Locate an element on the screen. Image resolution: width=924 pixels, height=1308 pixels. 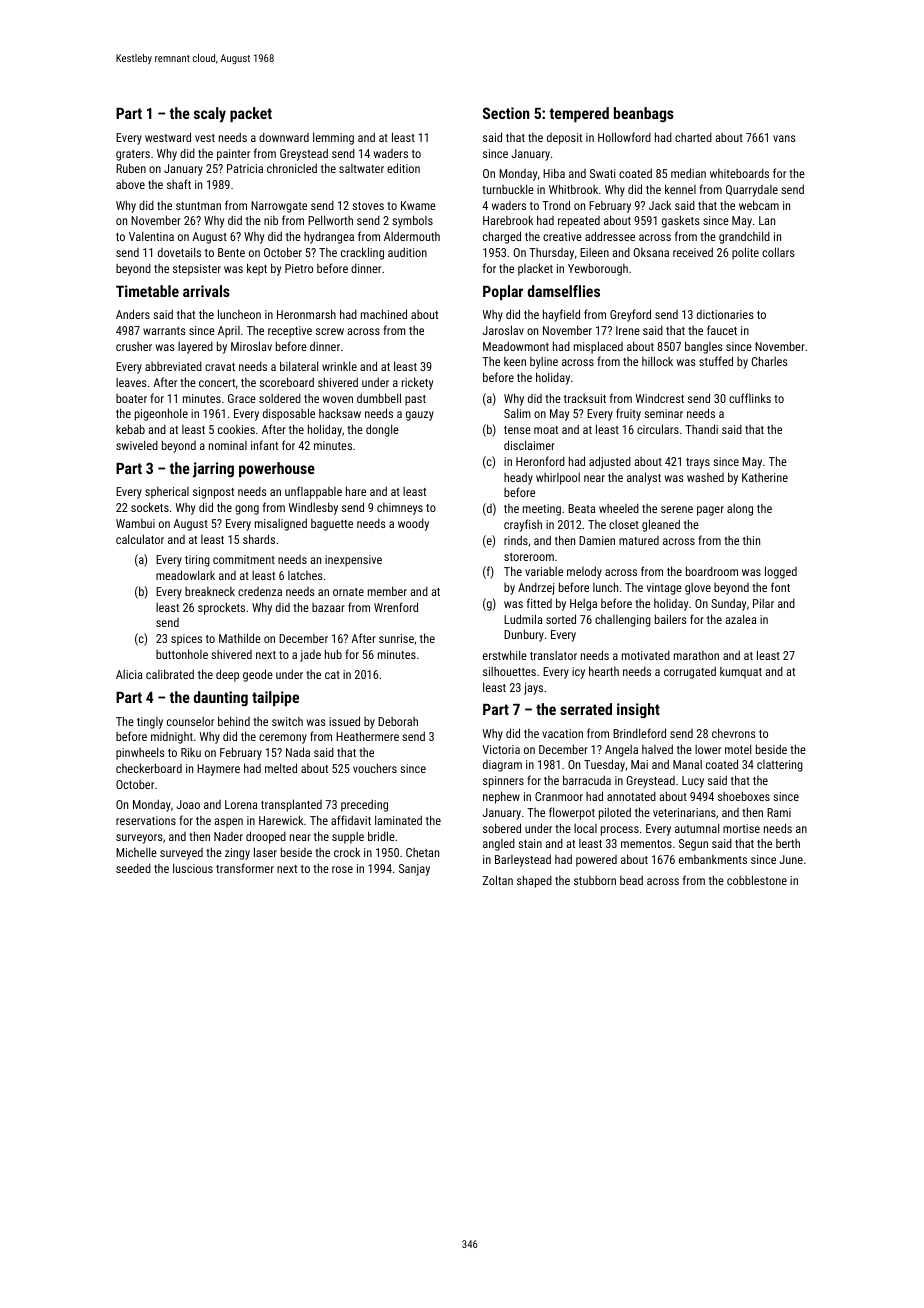
gaskets is located at coordinates (681, 221).
